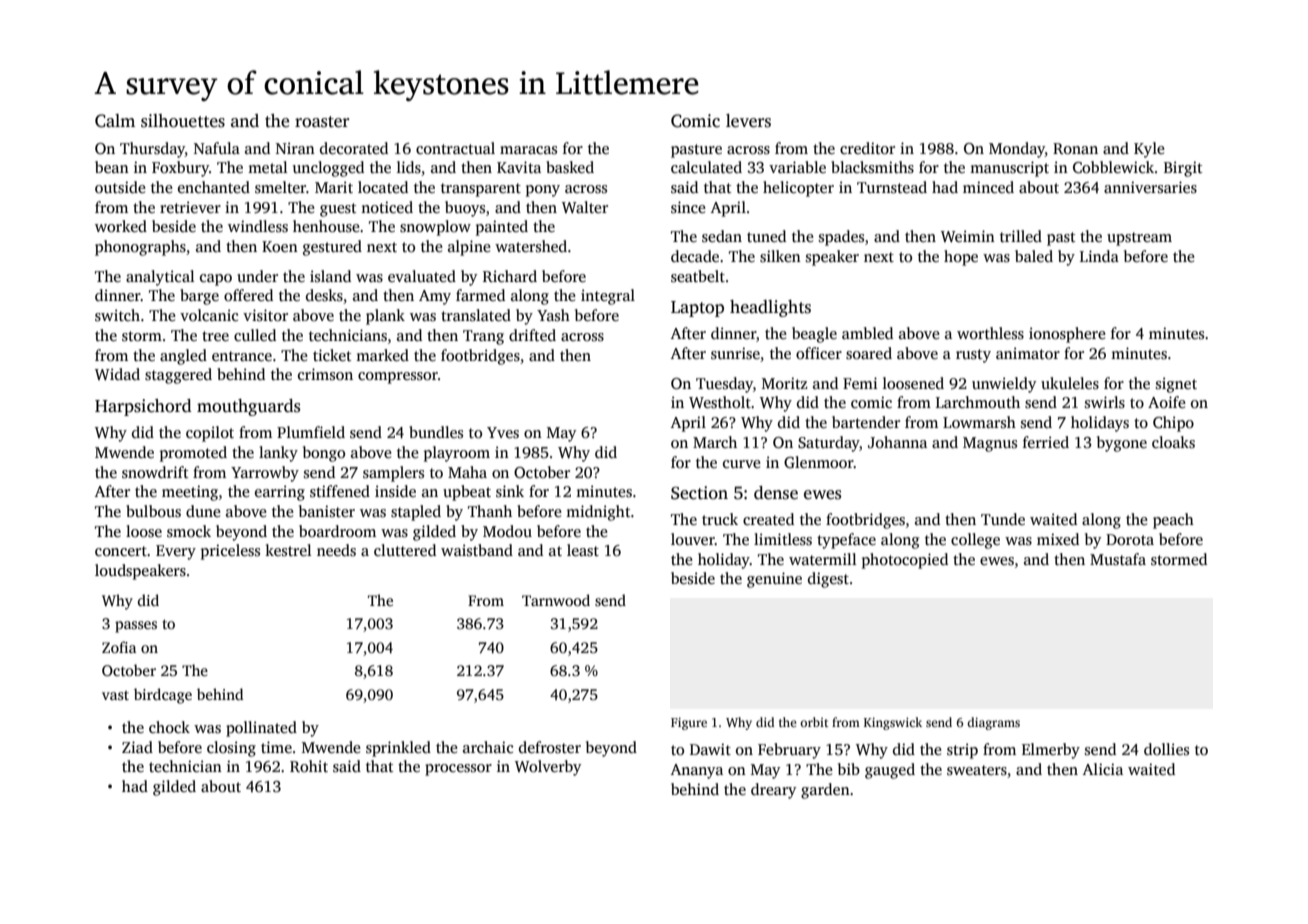 This page has height=924, width=1308. I want to click on levers, so click(748, 121).
